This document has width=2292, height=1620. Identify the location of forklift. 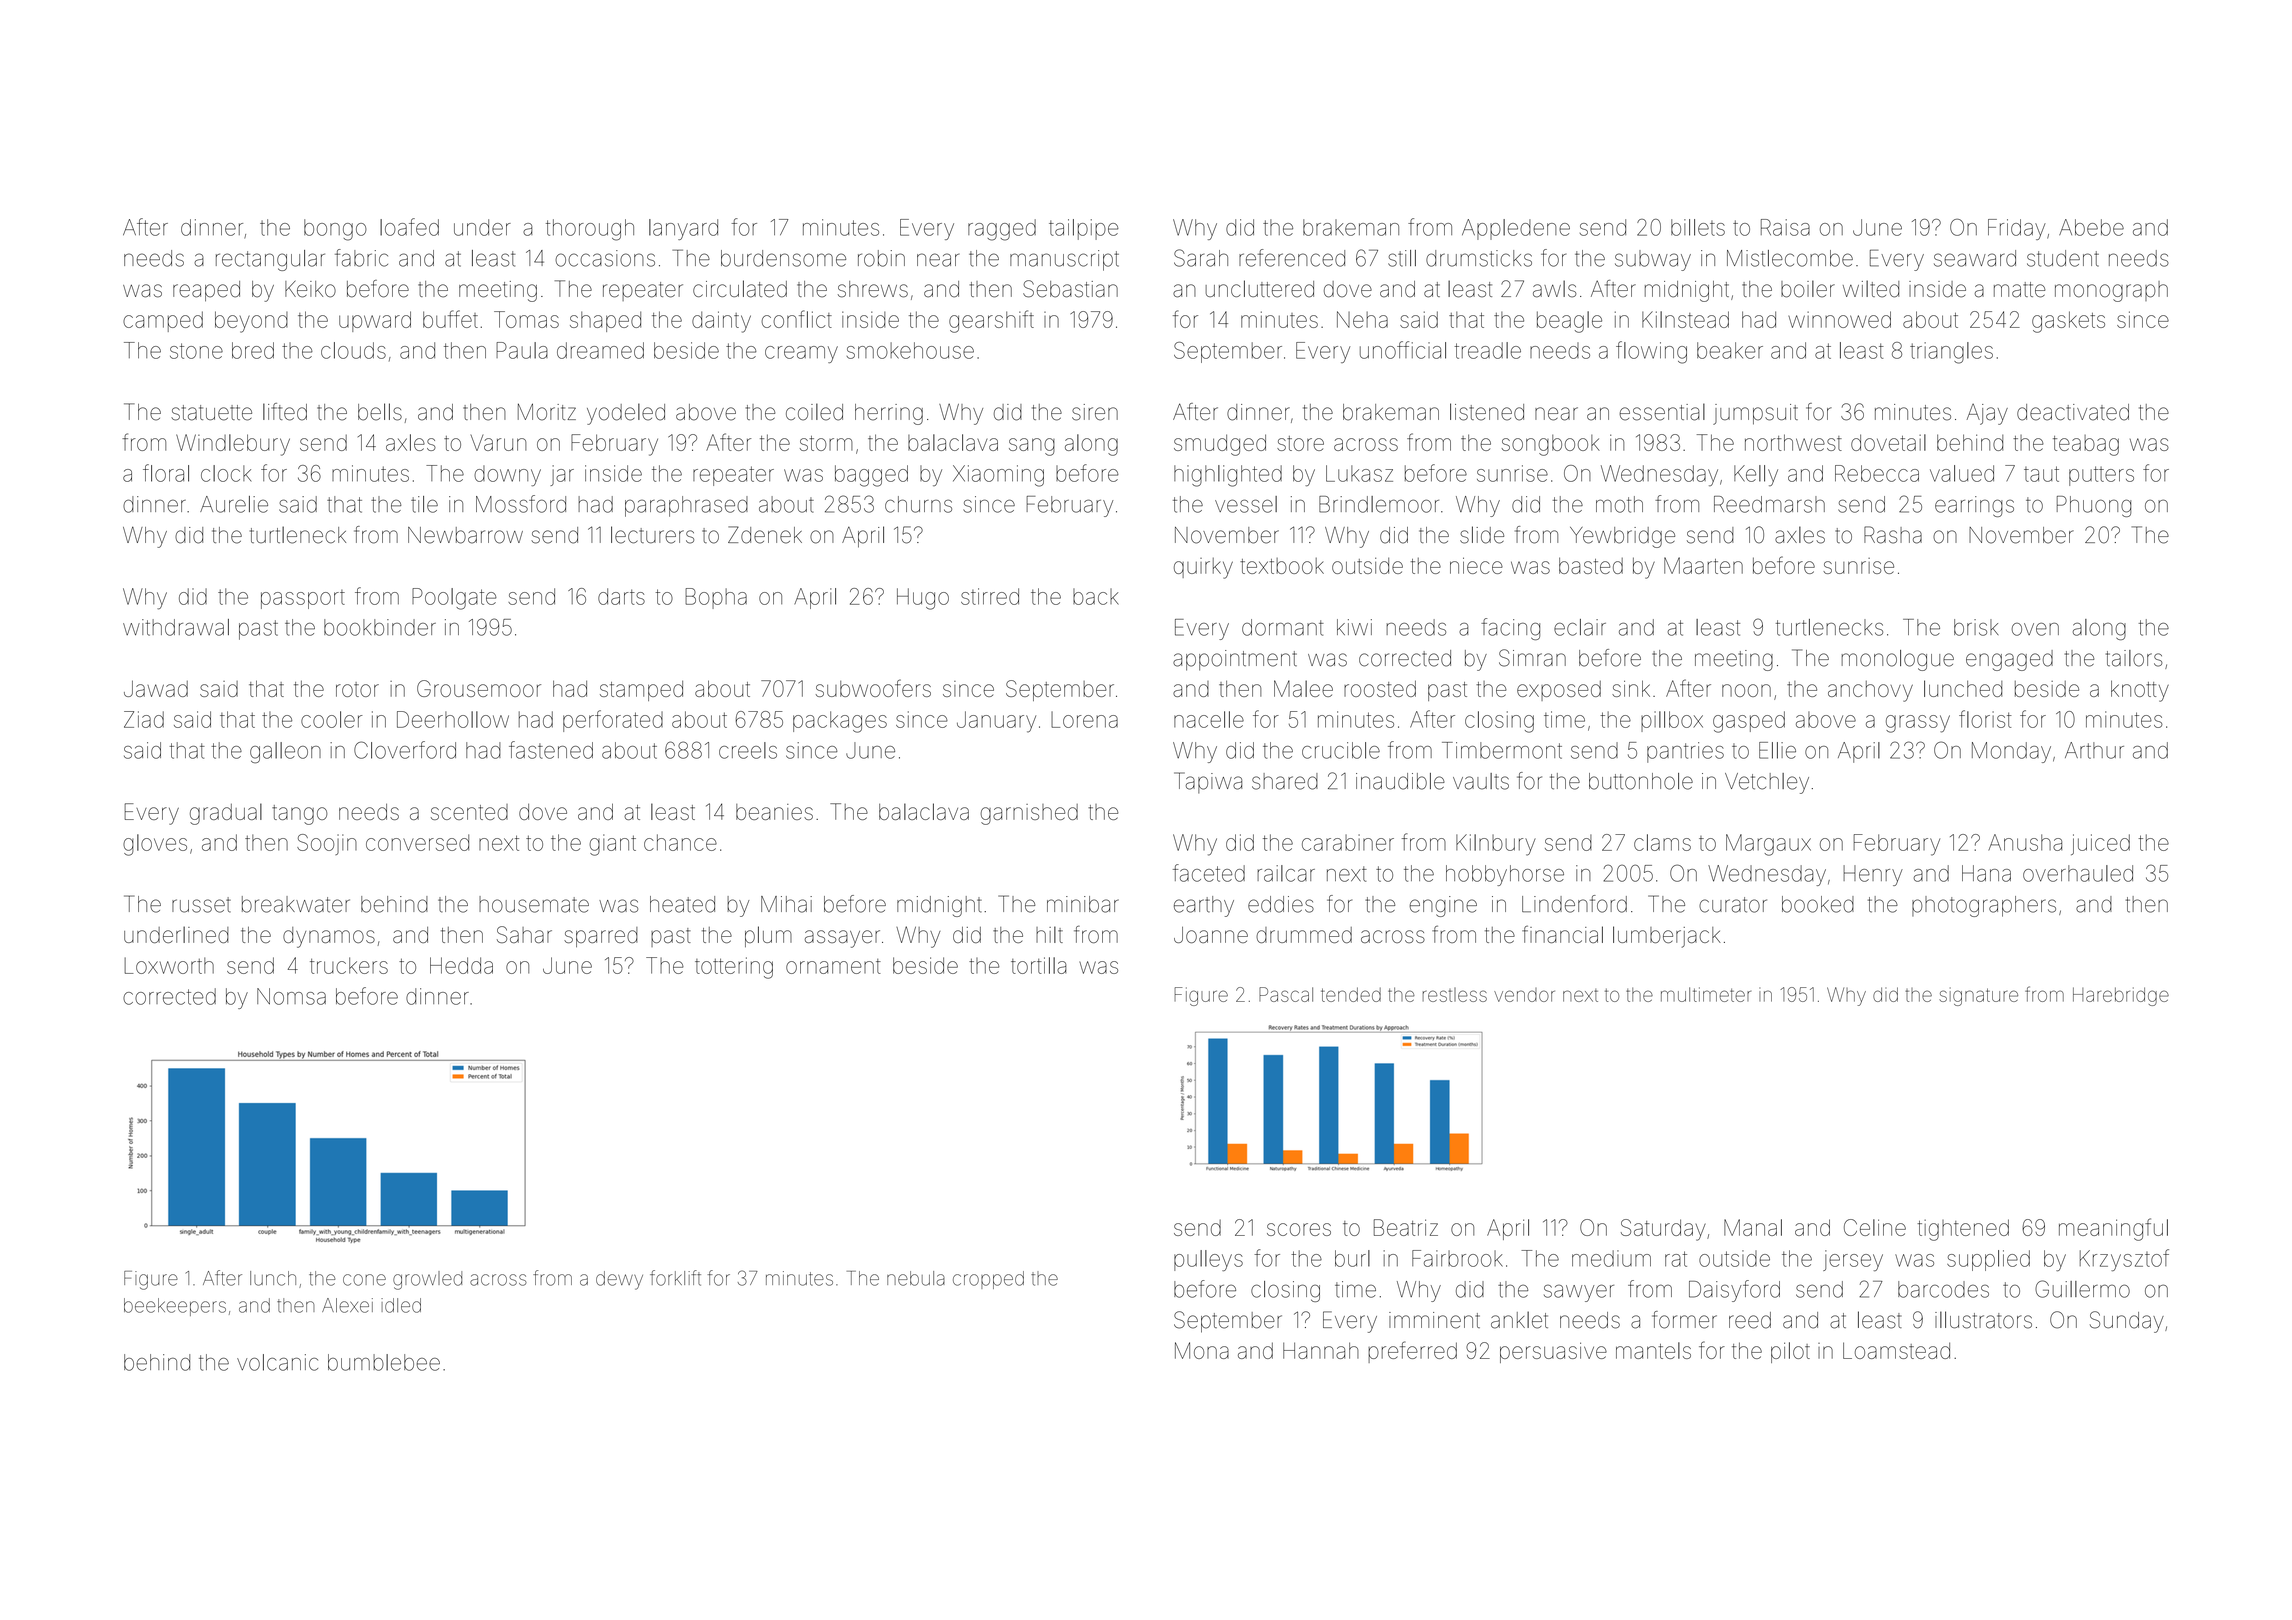
(675, 1278).
